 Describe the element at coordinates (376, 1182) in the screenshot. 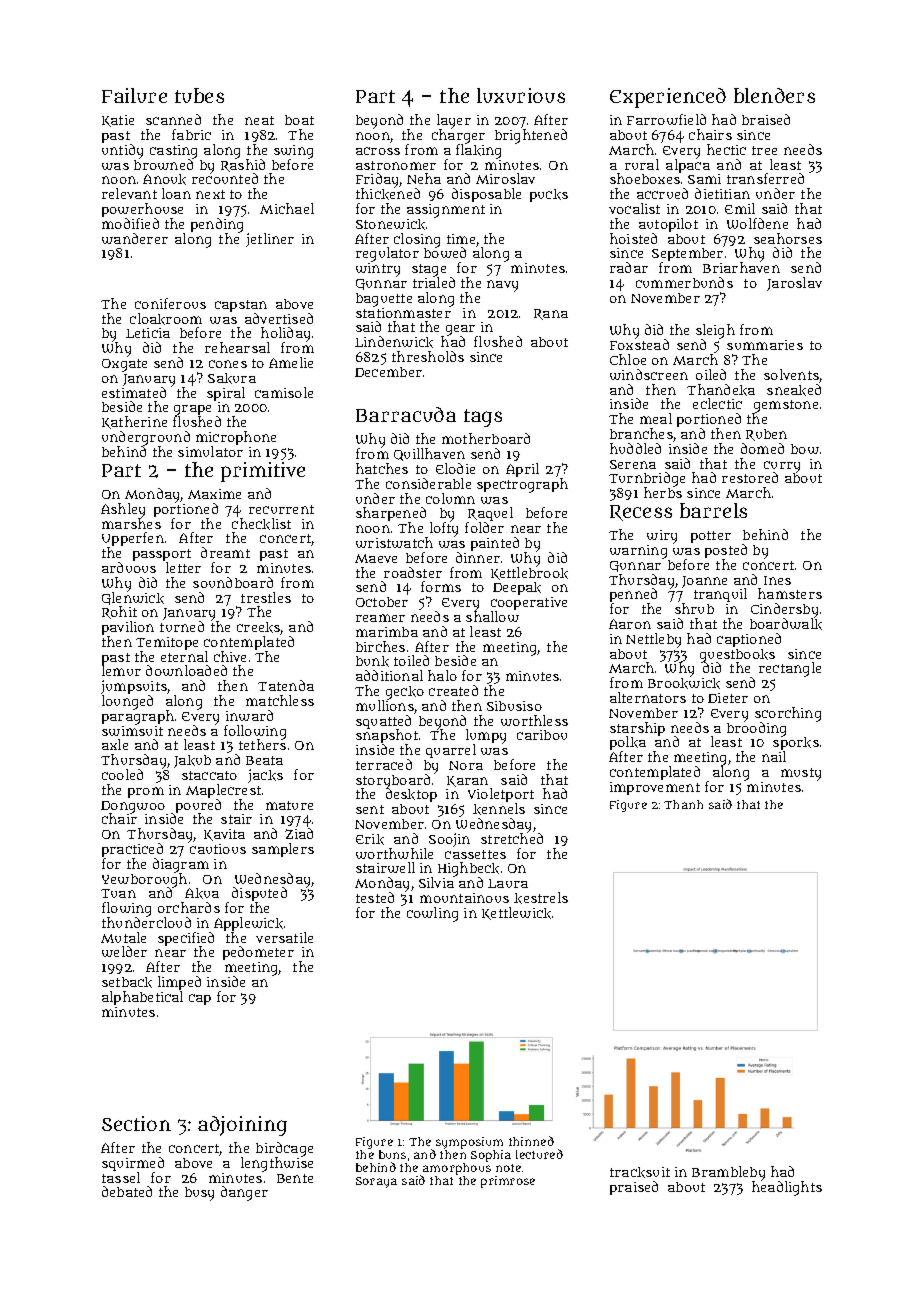

I see `Soraya` at that location.
